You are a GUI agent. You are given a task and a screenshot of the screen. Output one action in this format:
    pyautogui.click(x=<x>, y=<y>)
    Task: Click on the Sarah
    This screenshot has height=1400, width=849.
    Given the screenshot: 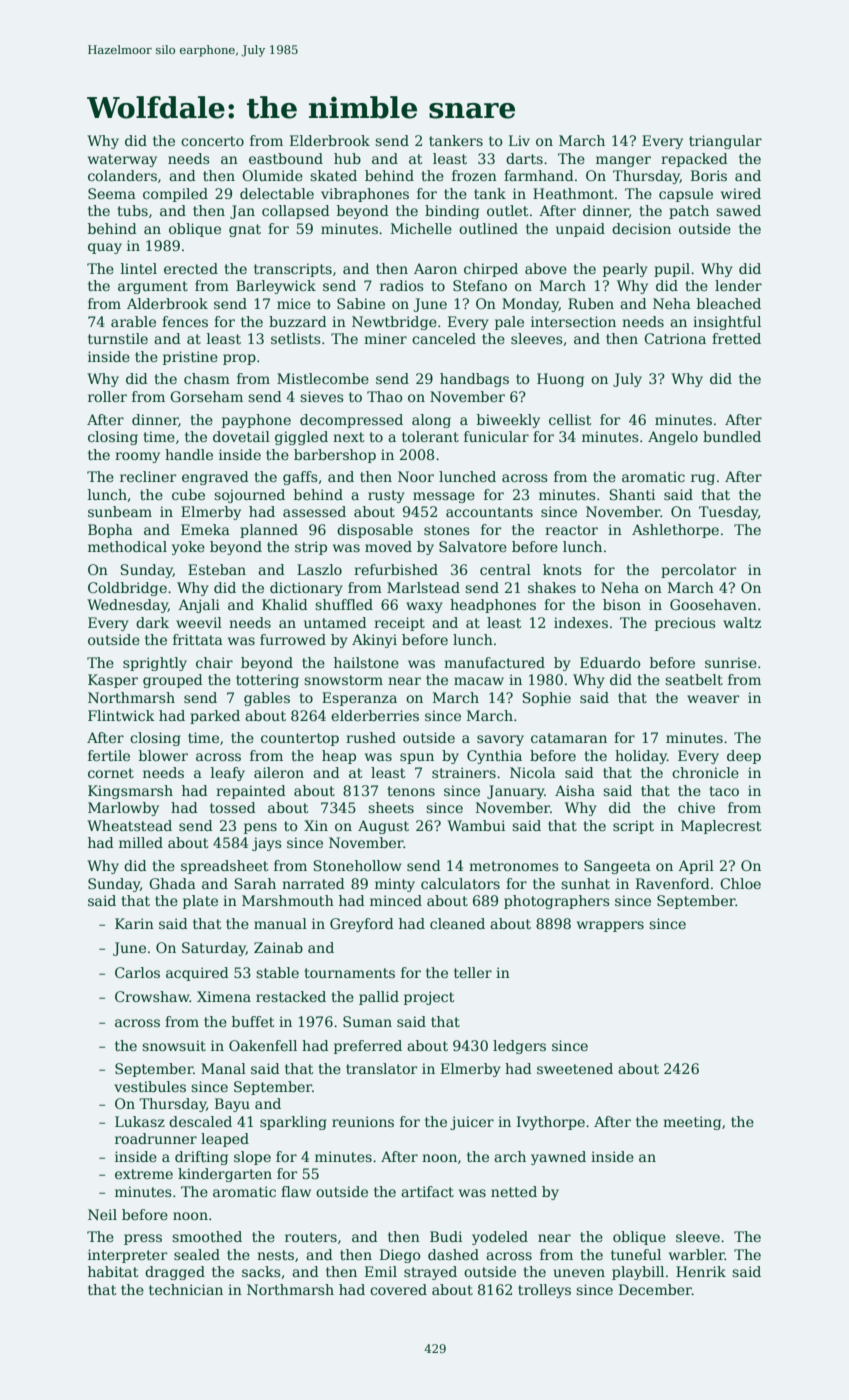 What is the action you would take?
    pyautogui.click(x=255, y=883)
